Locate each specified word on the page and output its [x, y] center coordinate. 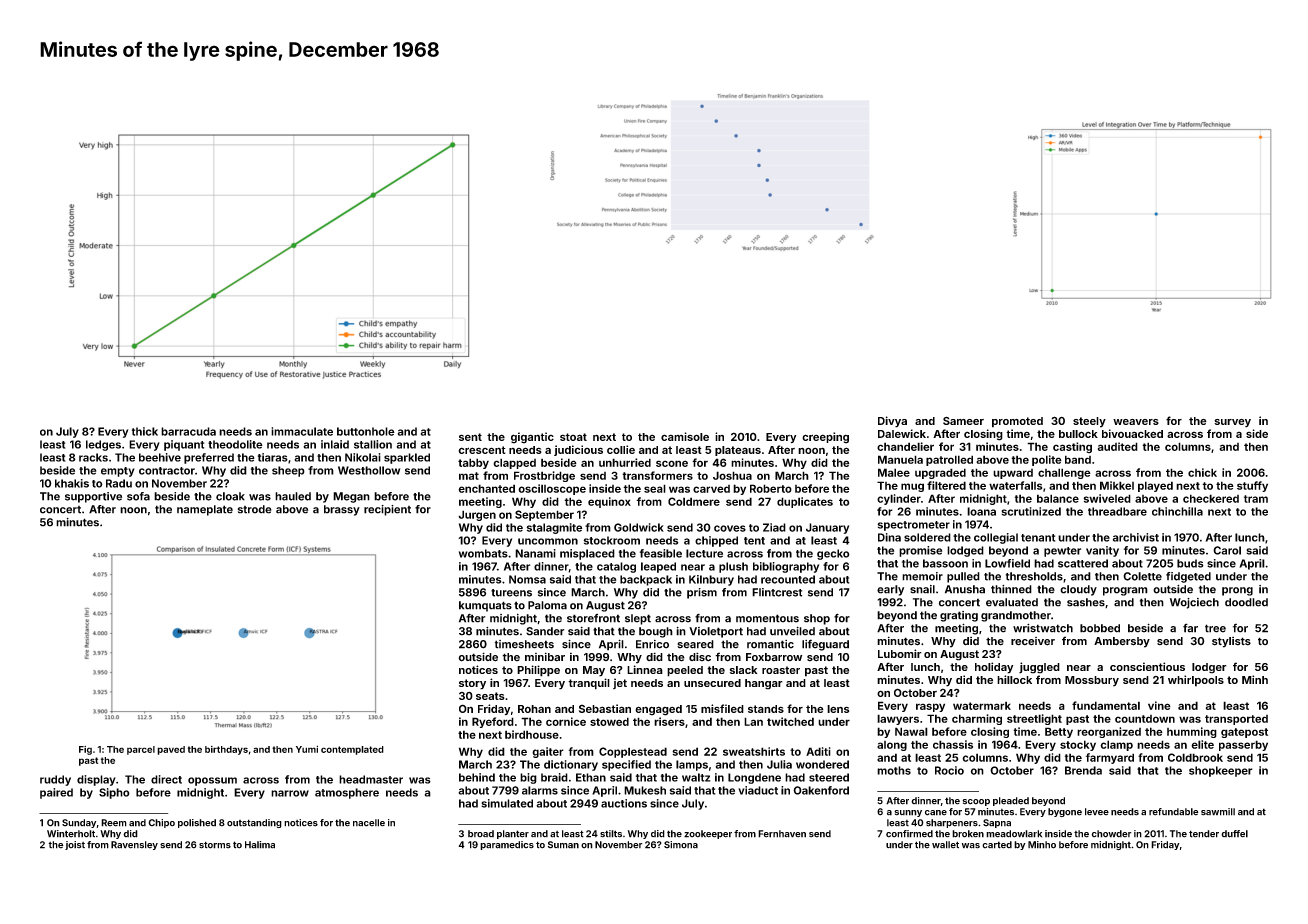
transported [1236, 720]
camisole [685, 436]
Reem [114, 823]
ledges [103, 445]
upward [1013, 474]
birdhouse [532, 734]
